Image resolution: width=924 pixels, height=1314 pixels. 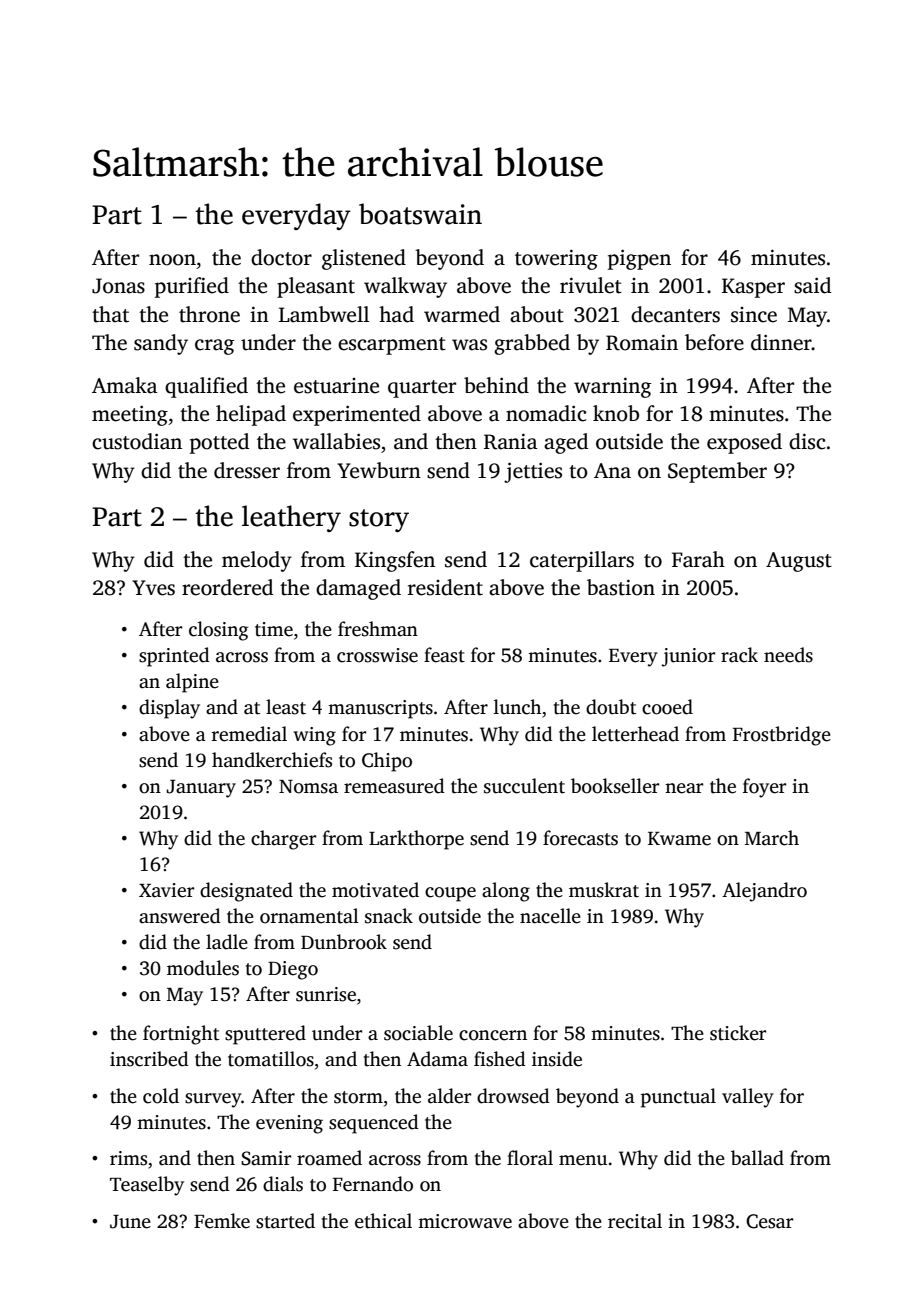 I want to click on towering, so click(x=556, y=259).
